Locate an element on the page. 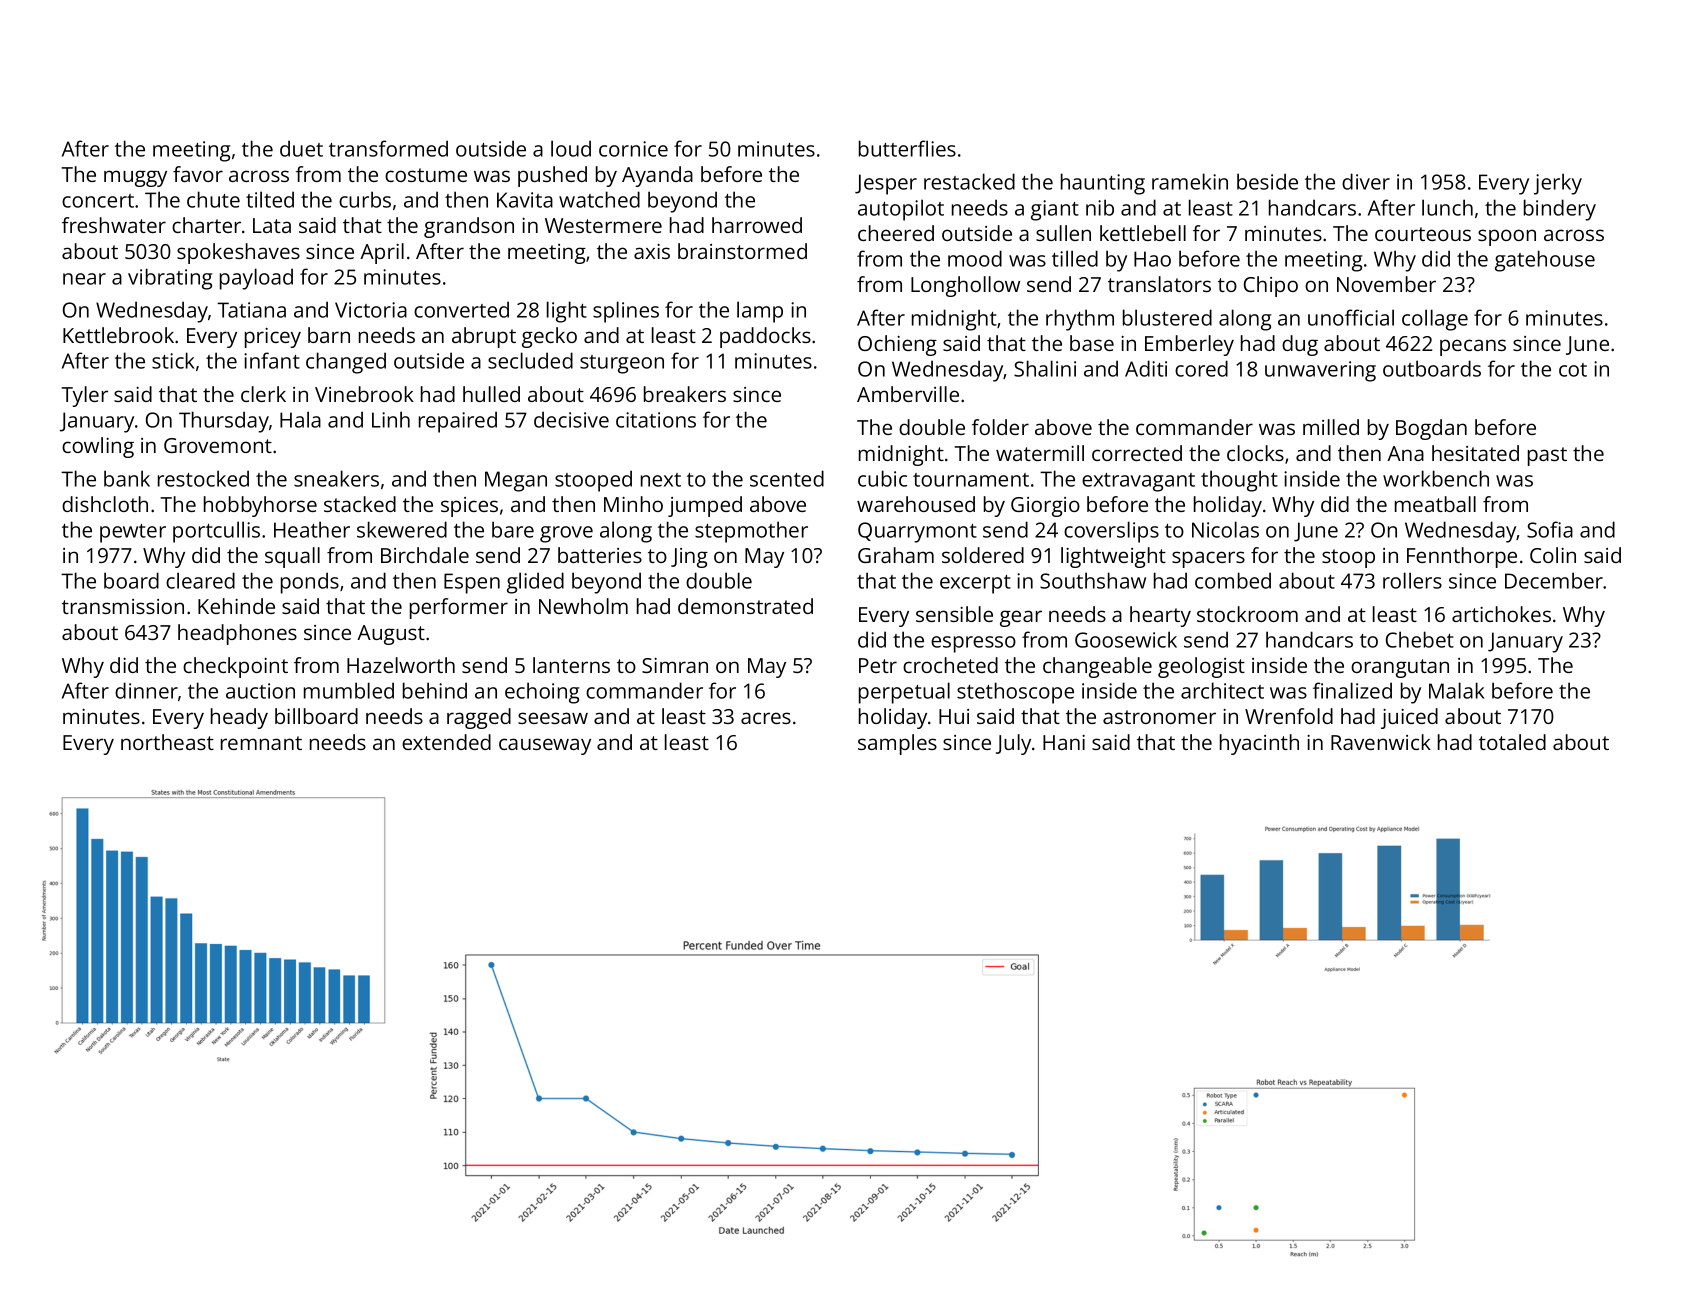 This page has width=1688, height=1305. mood is located at coordinates (975, 258).
